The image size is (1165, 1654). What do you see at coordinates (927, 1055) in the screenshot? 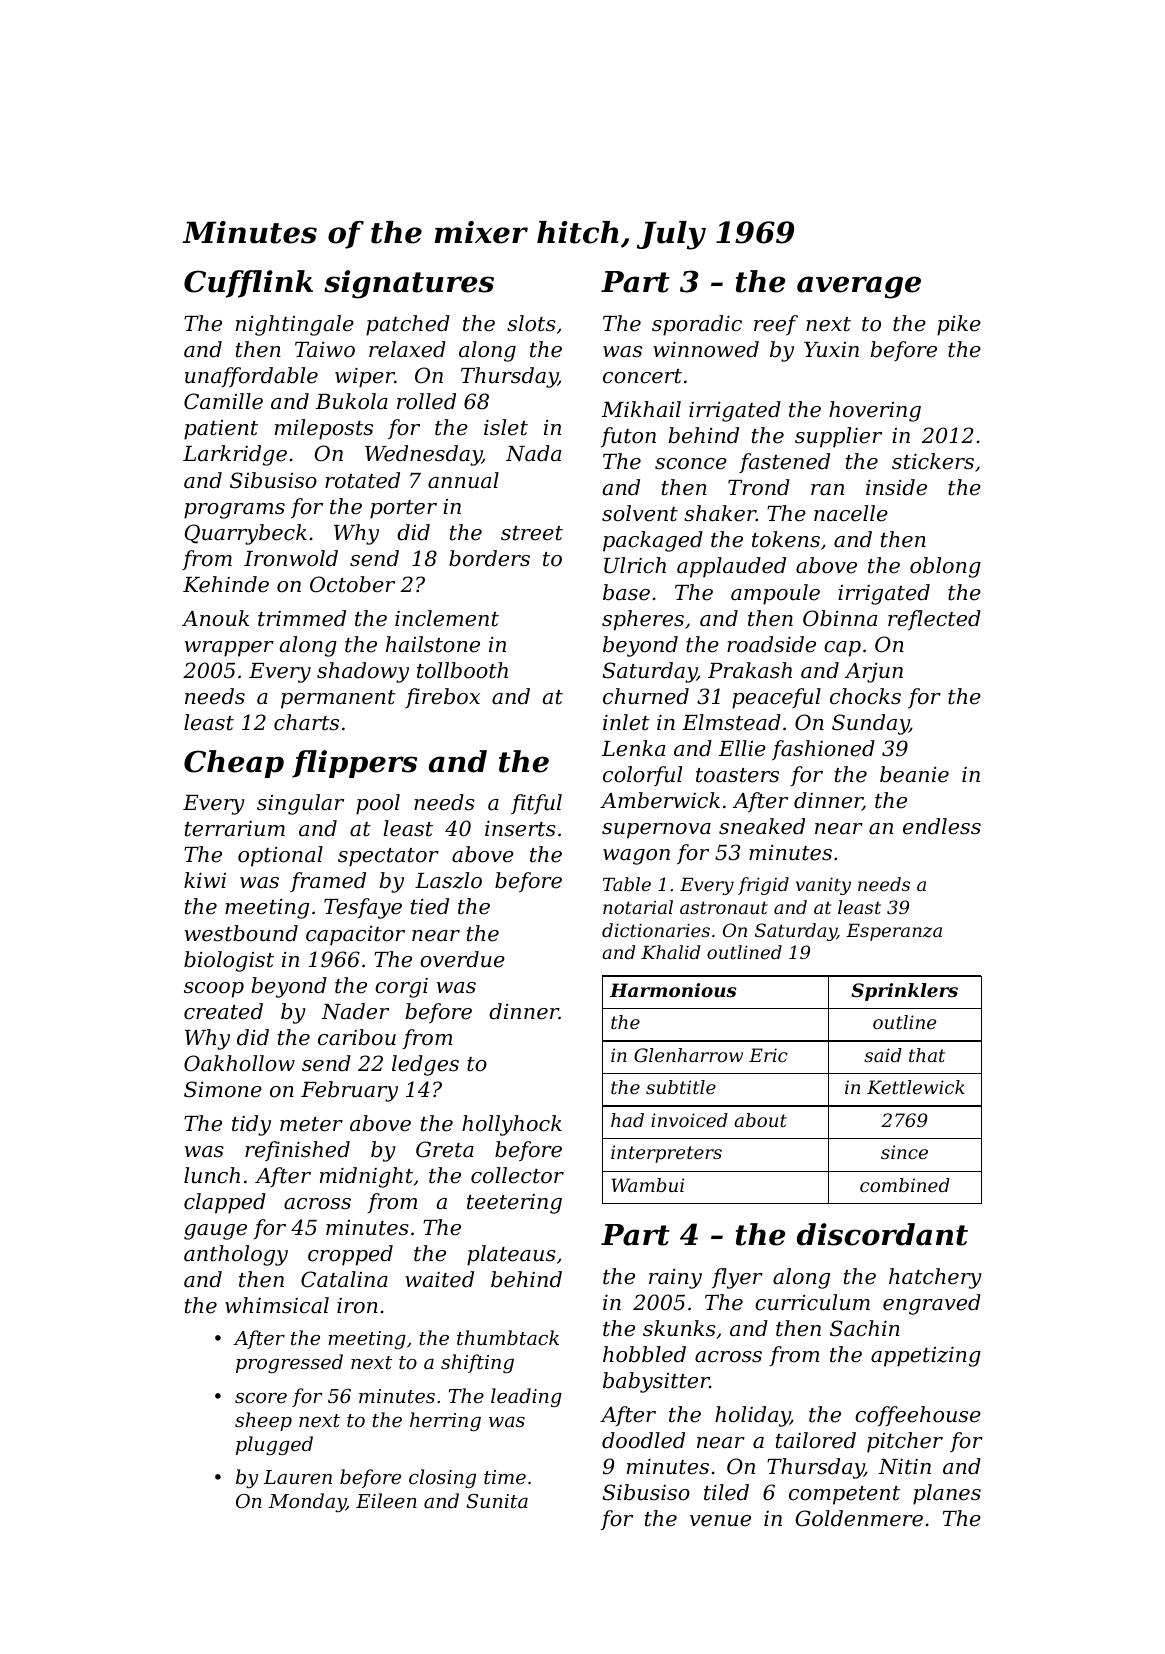
I see `that` at bounding box center [927, 1055].
